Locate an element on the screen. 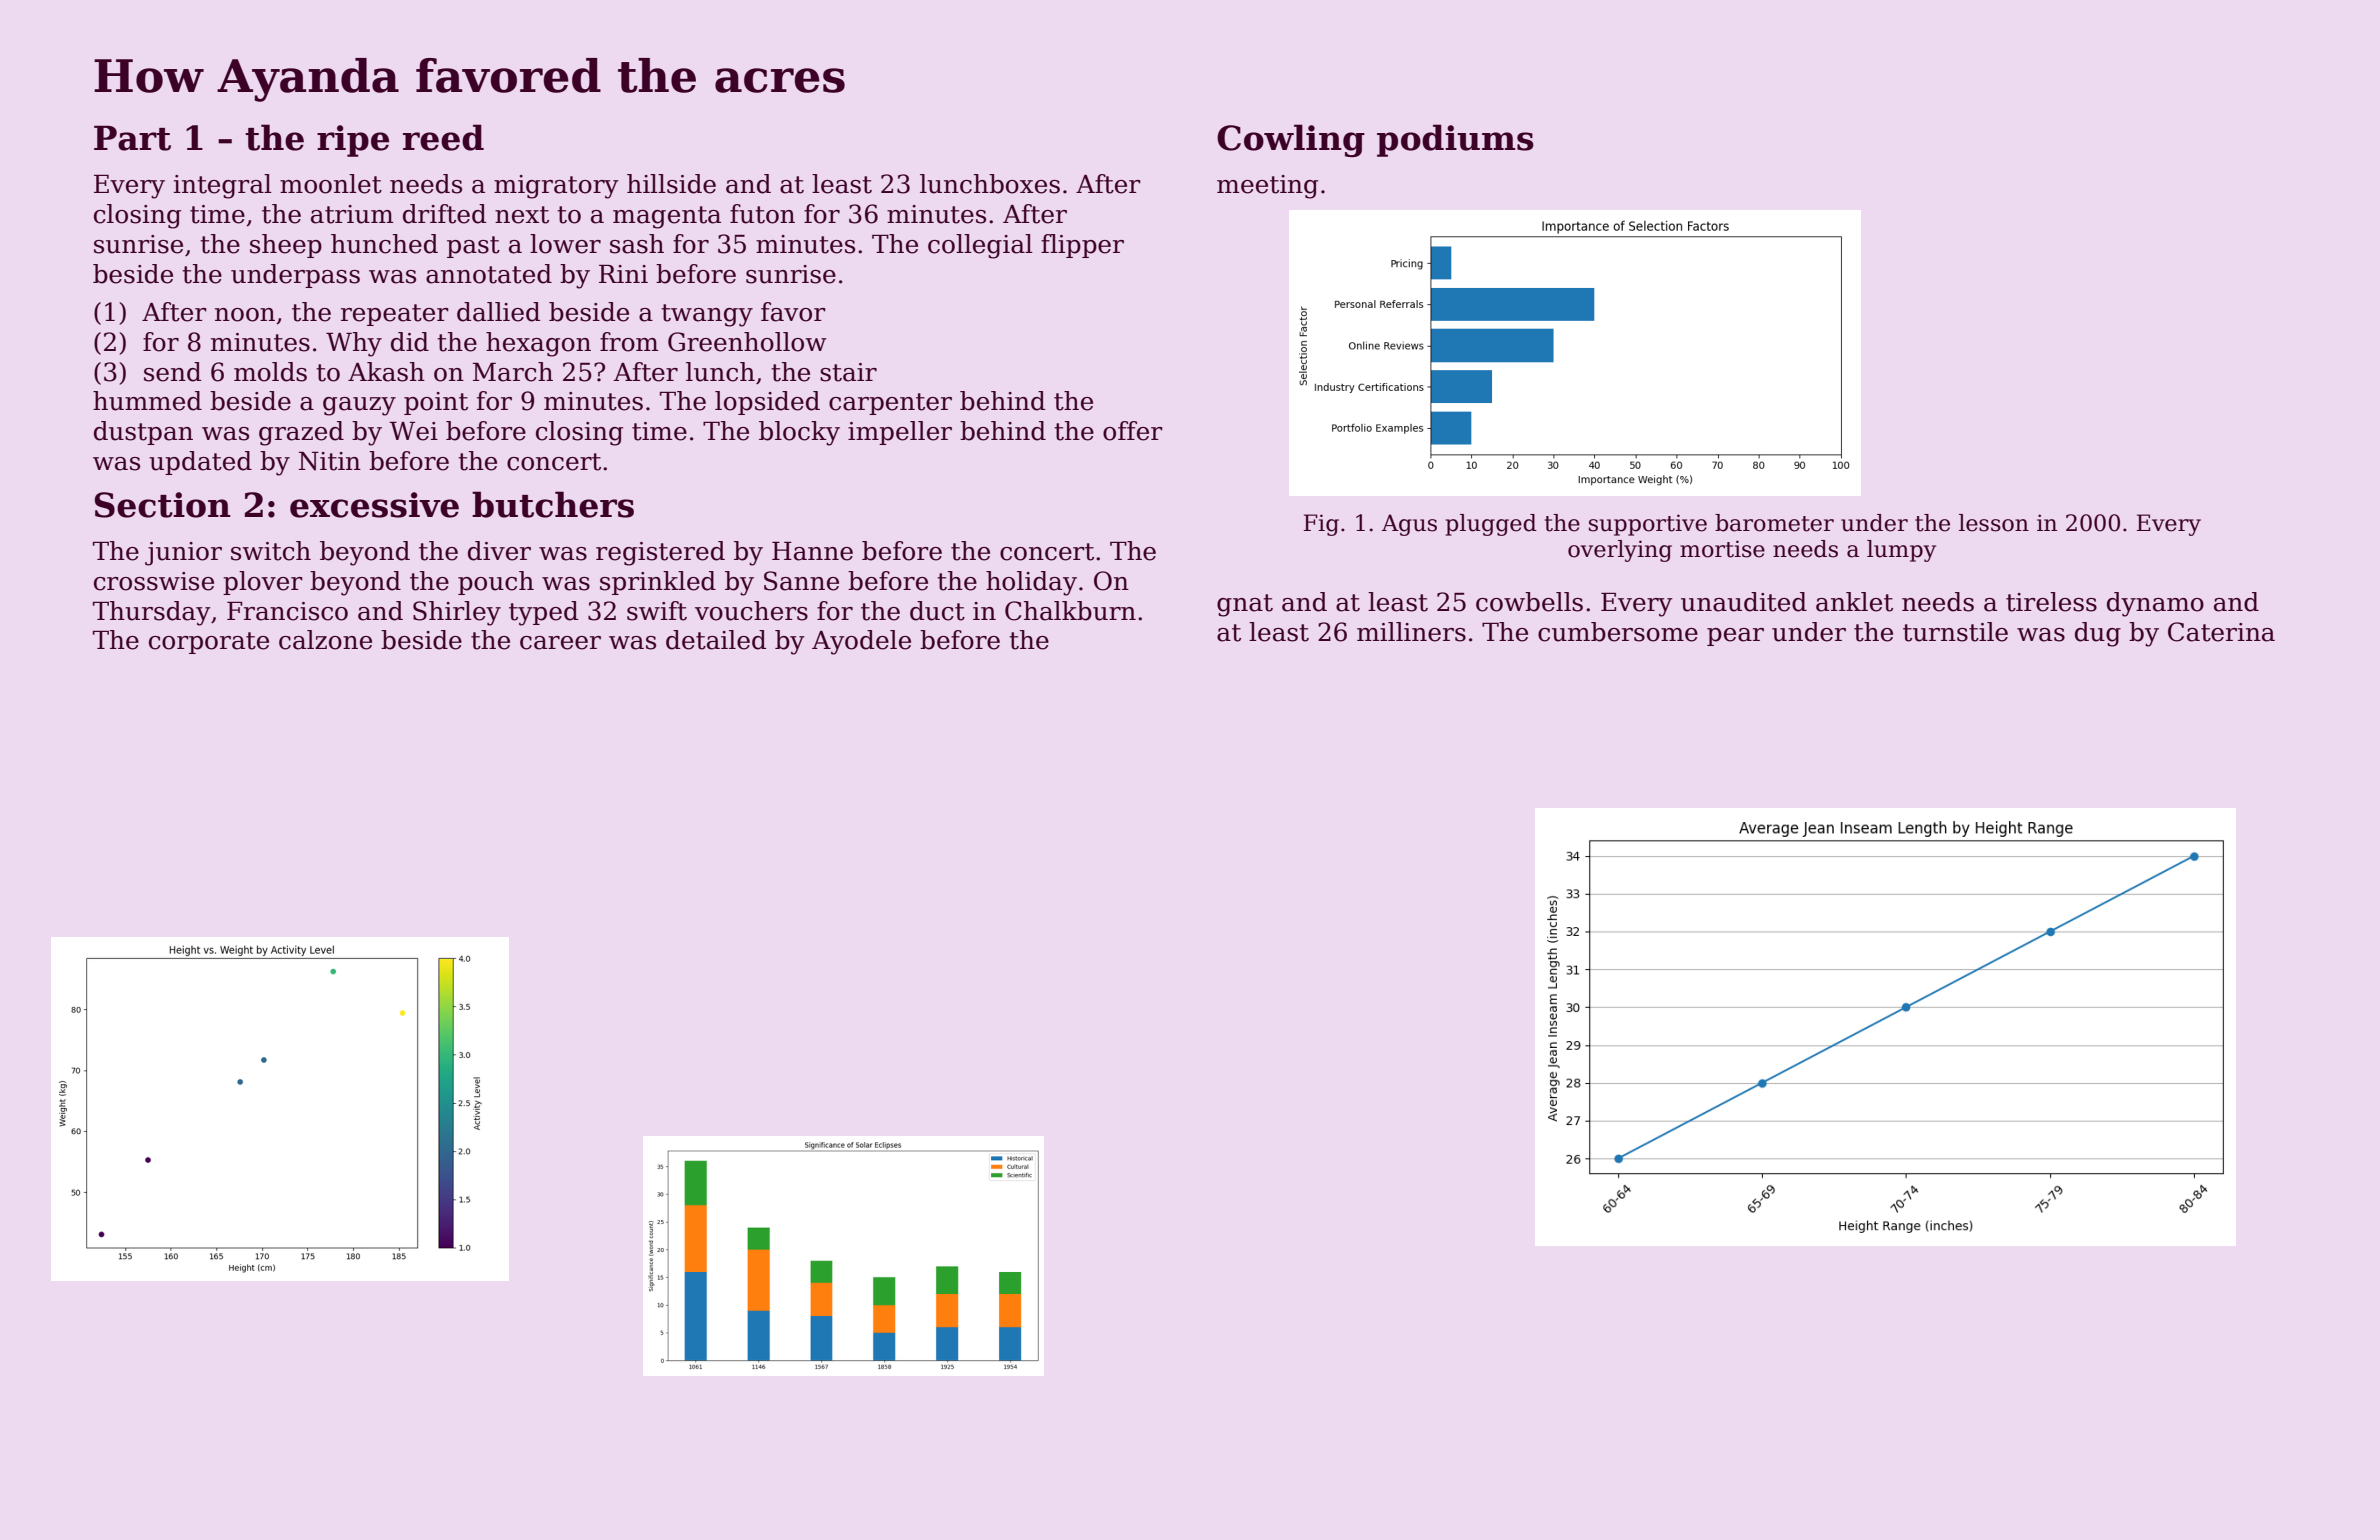 Image resolution: width=2380 pixels, height=1540 pixels. lopsided is located at coordinates (767, 403).
